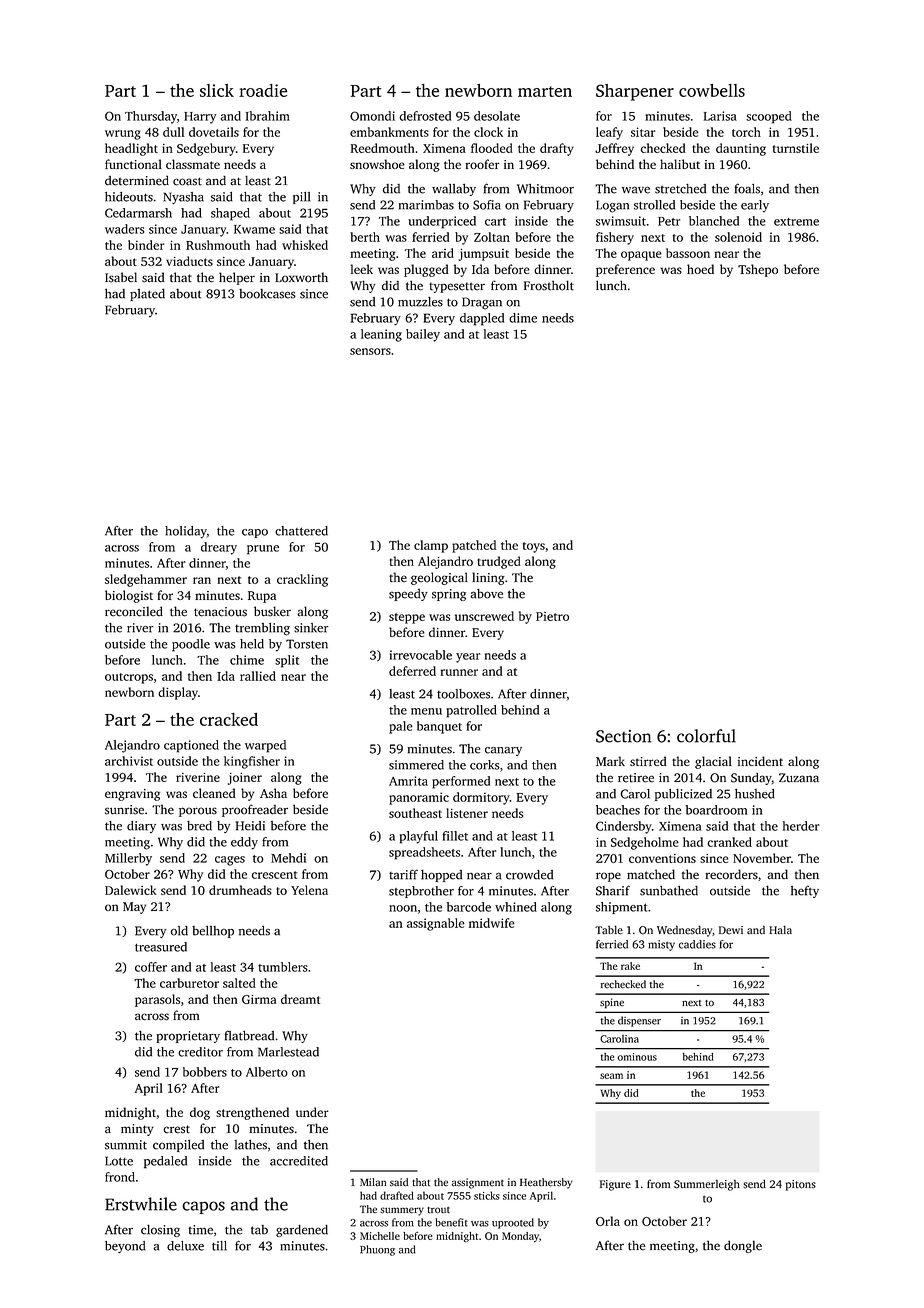 The image size is (924, 1308). I want to click on sledgehammer, so click(146, 580).
